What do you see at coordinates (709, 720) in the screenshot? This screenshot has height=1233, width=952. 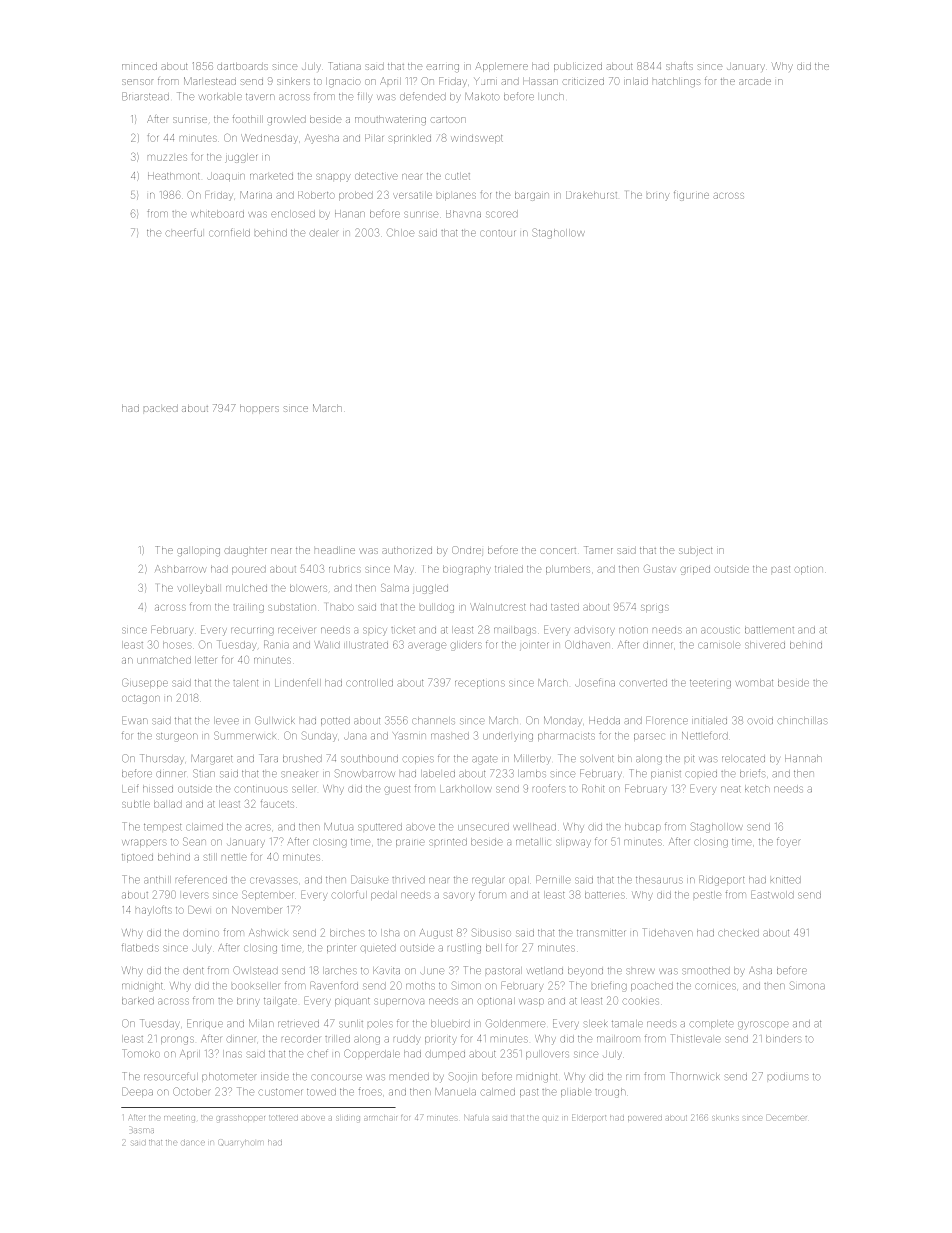 I see `initialed` at bounding box center [709, 720].
